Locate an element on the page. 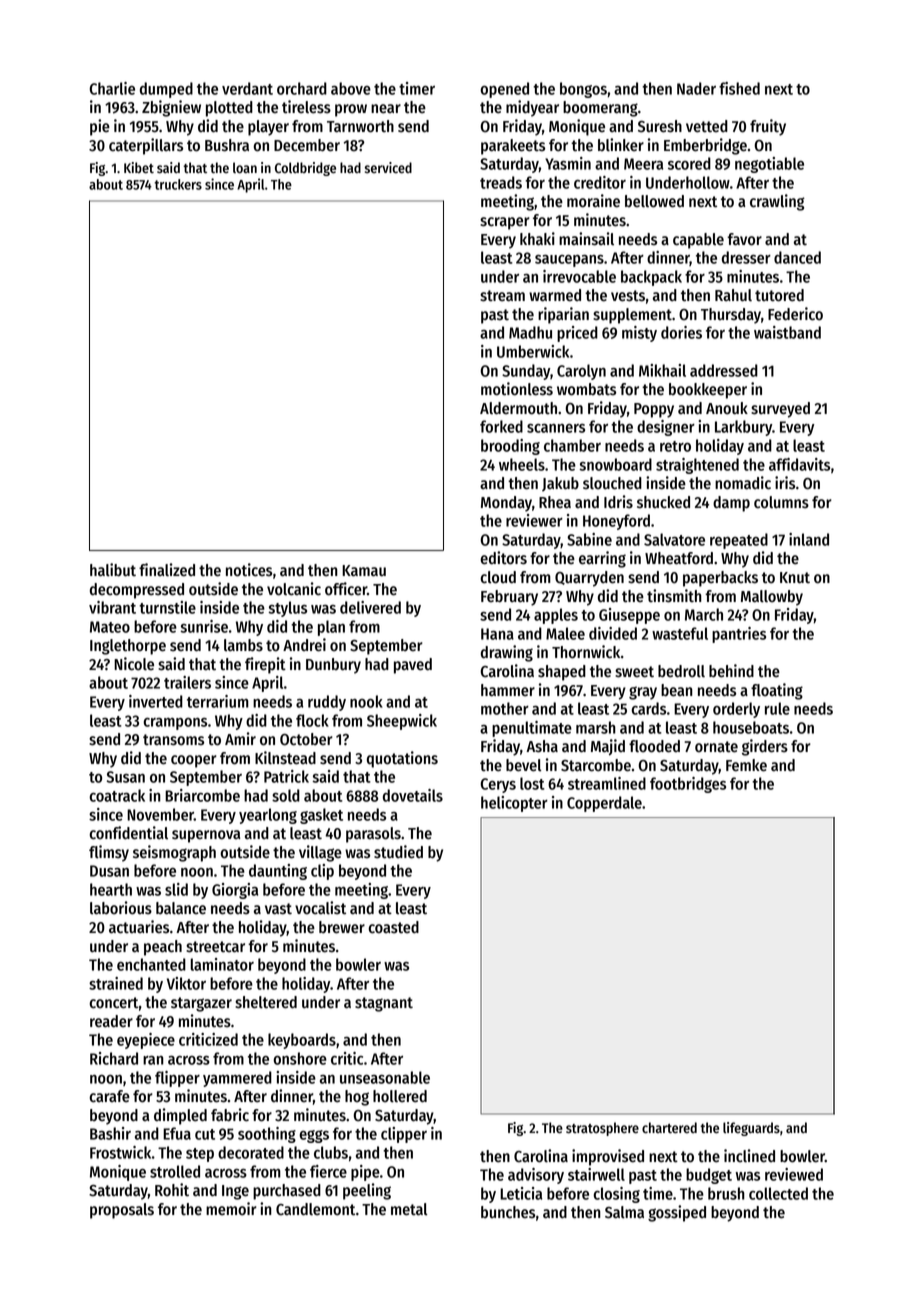 Image resolution: width=924 pixels, height=1308 pixels. ornate is located at coordinates (716, 747).
